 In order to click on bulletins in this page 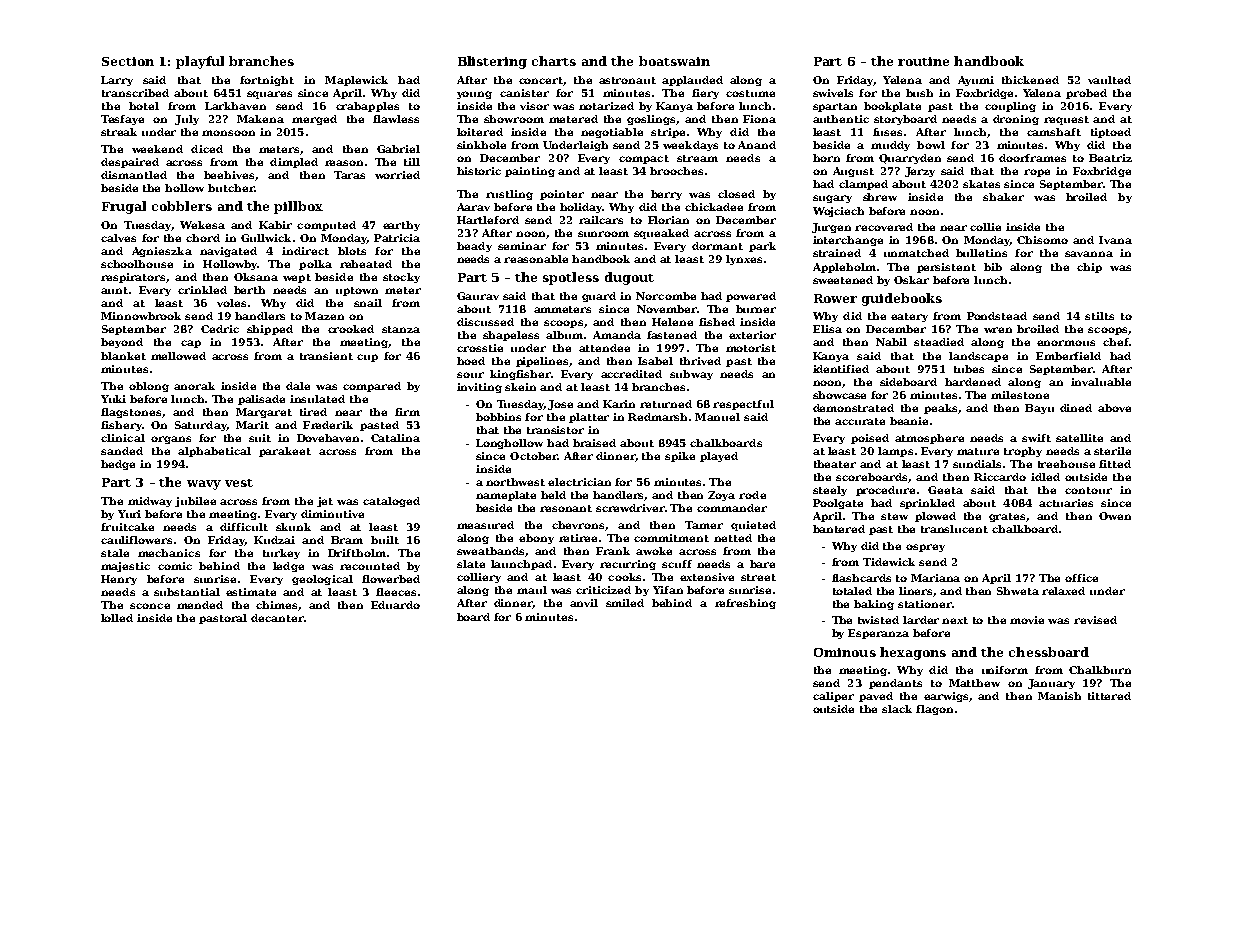, I will do `click(981, 253)`.
